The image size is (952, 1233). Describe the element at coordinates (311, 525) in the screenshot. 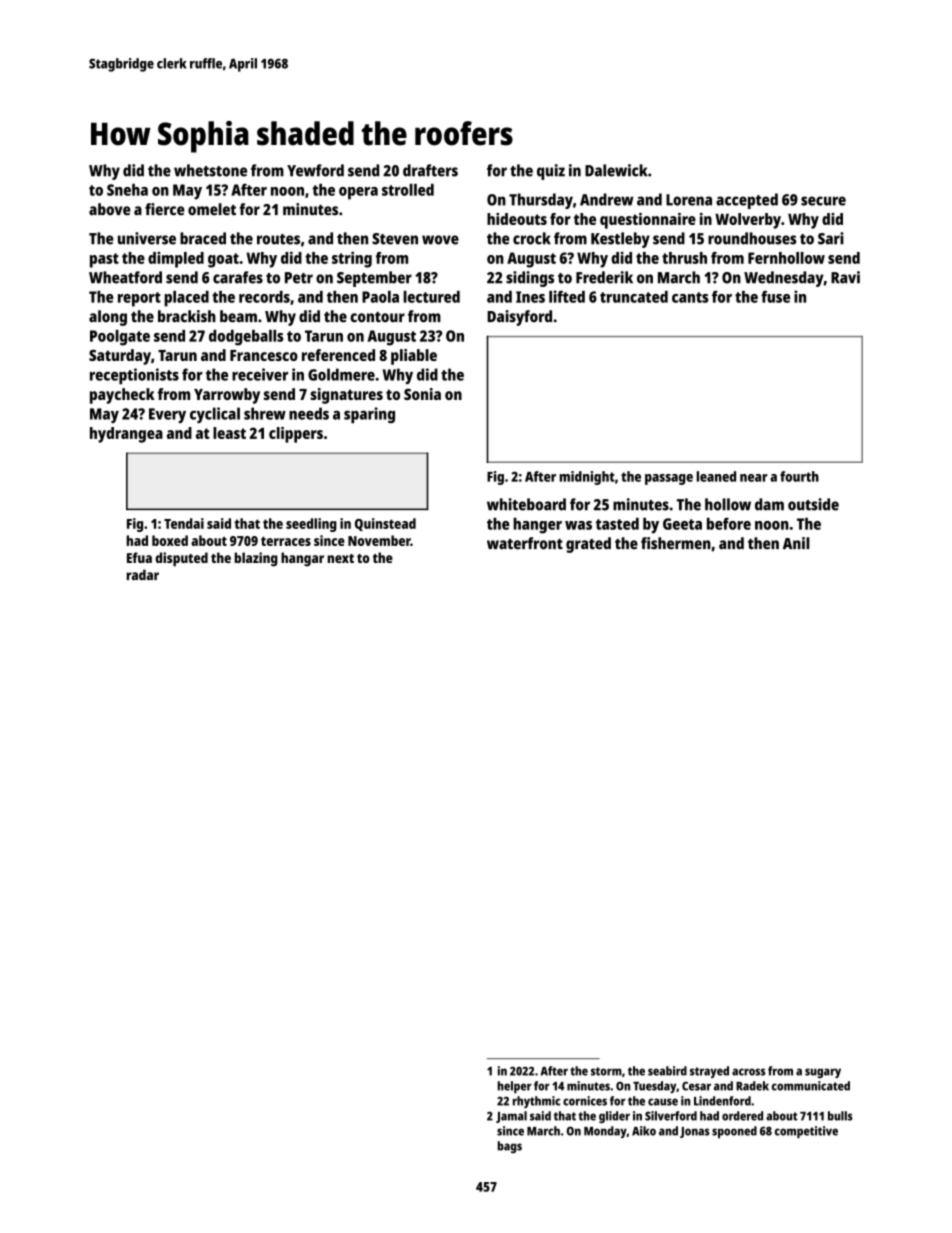

I see `seedling` at that location.
